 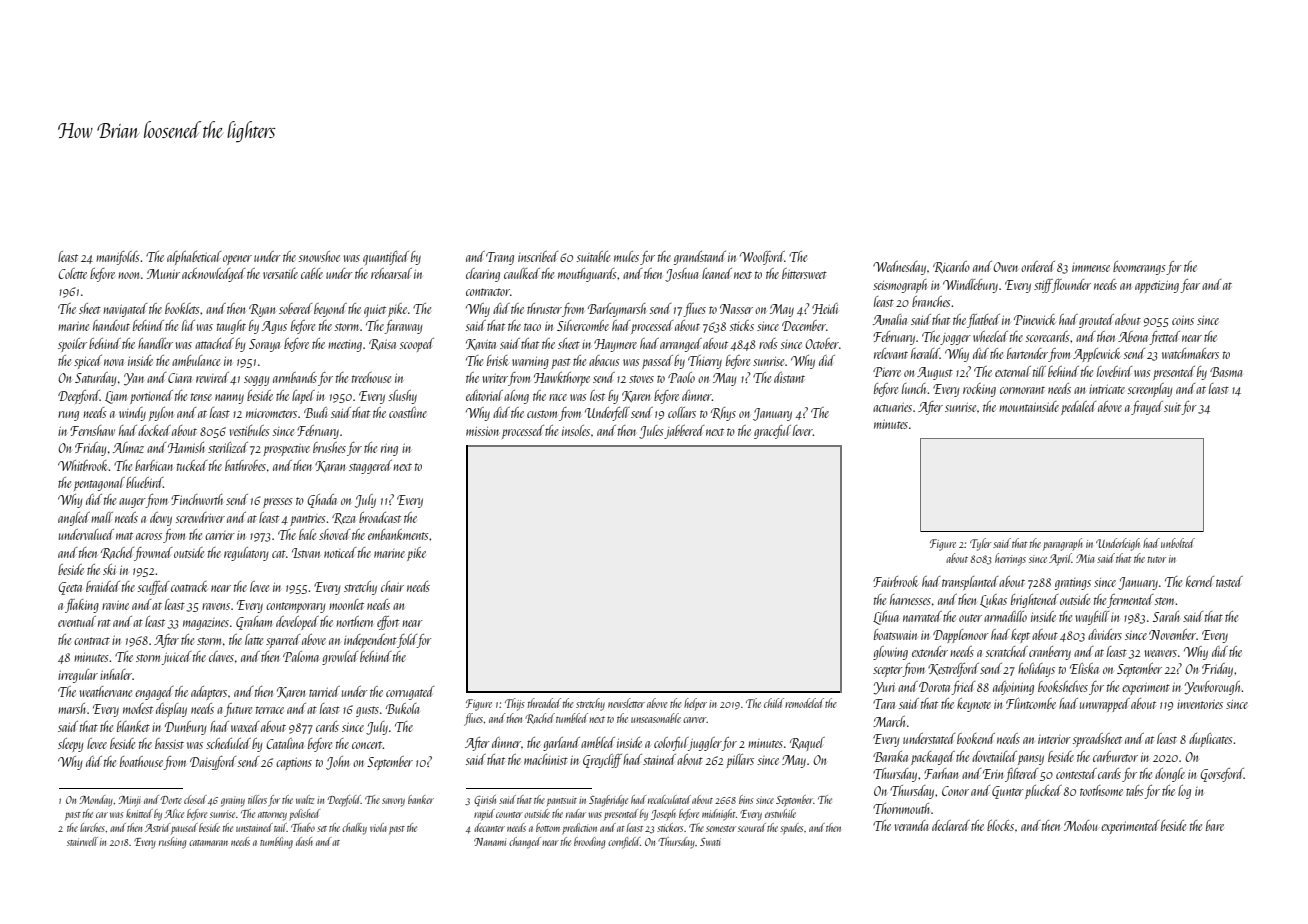 I want to click on brisk, so click(x=497, y=360).
